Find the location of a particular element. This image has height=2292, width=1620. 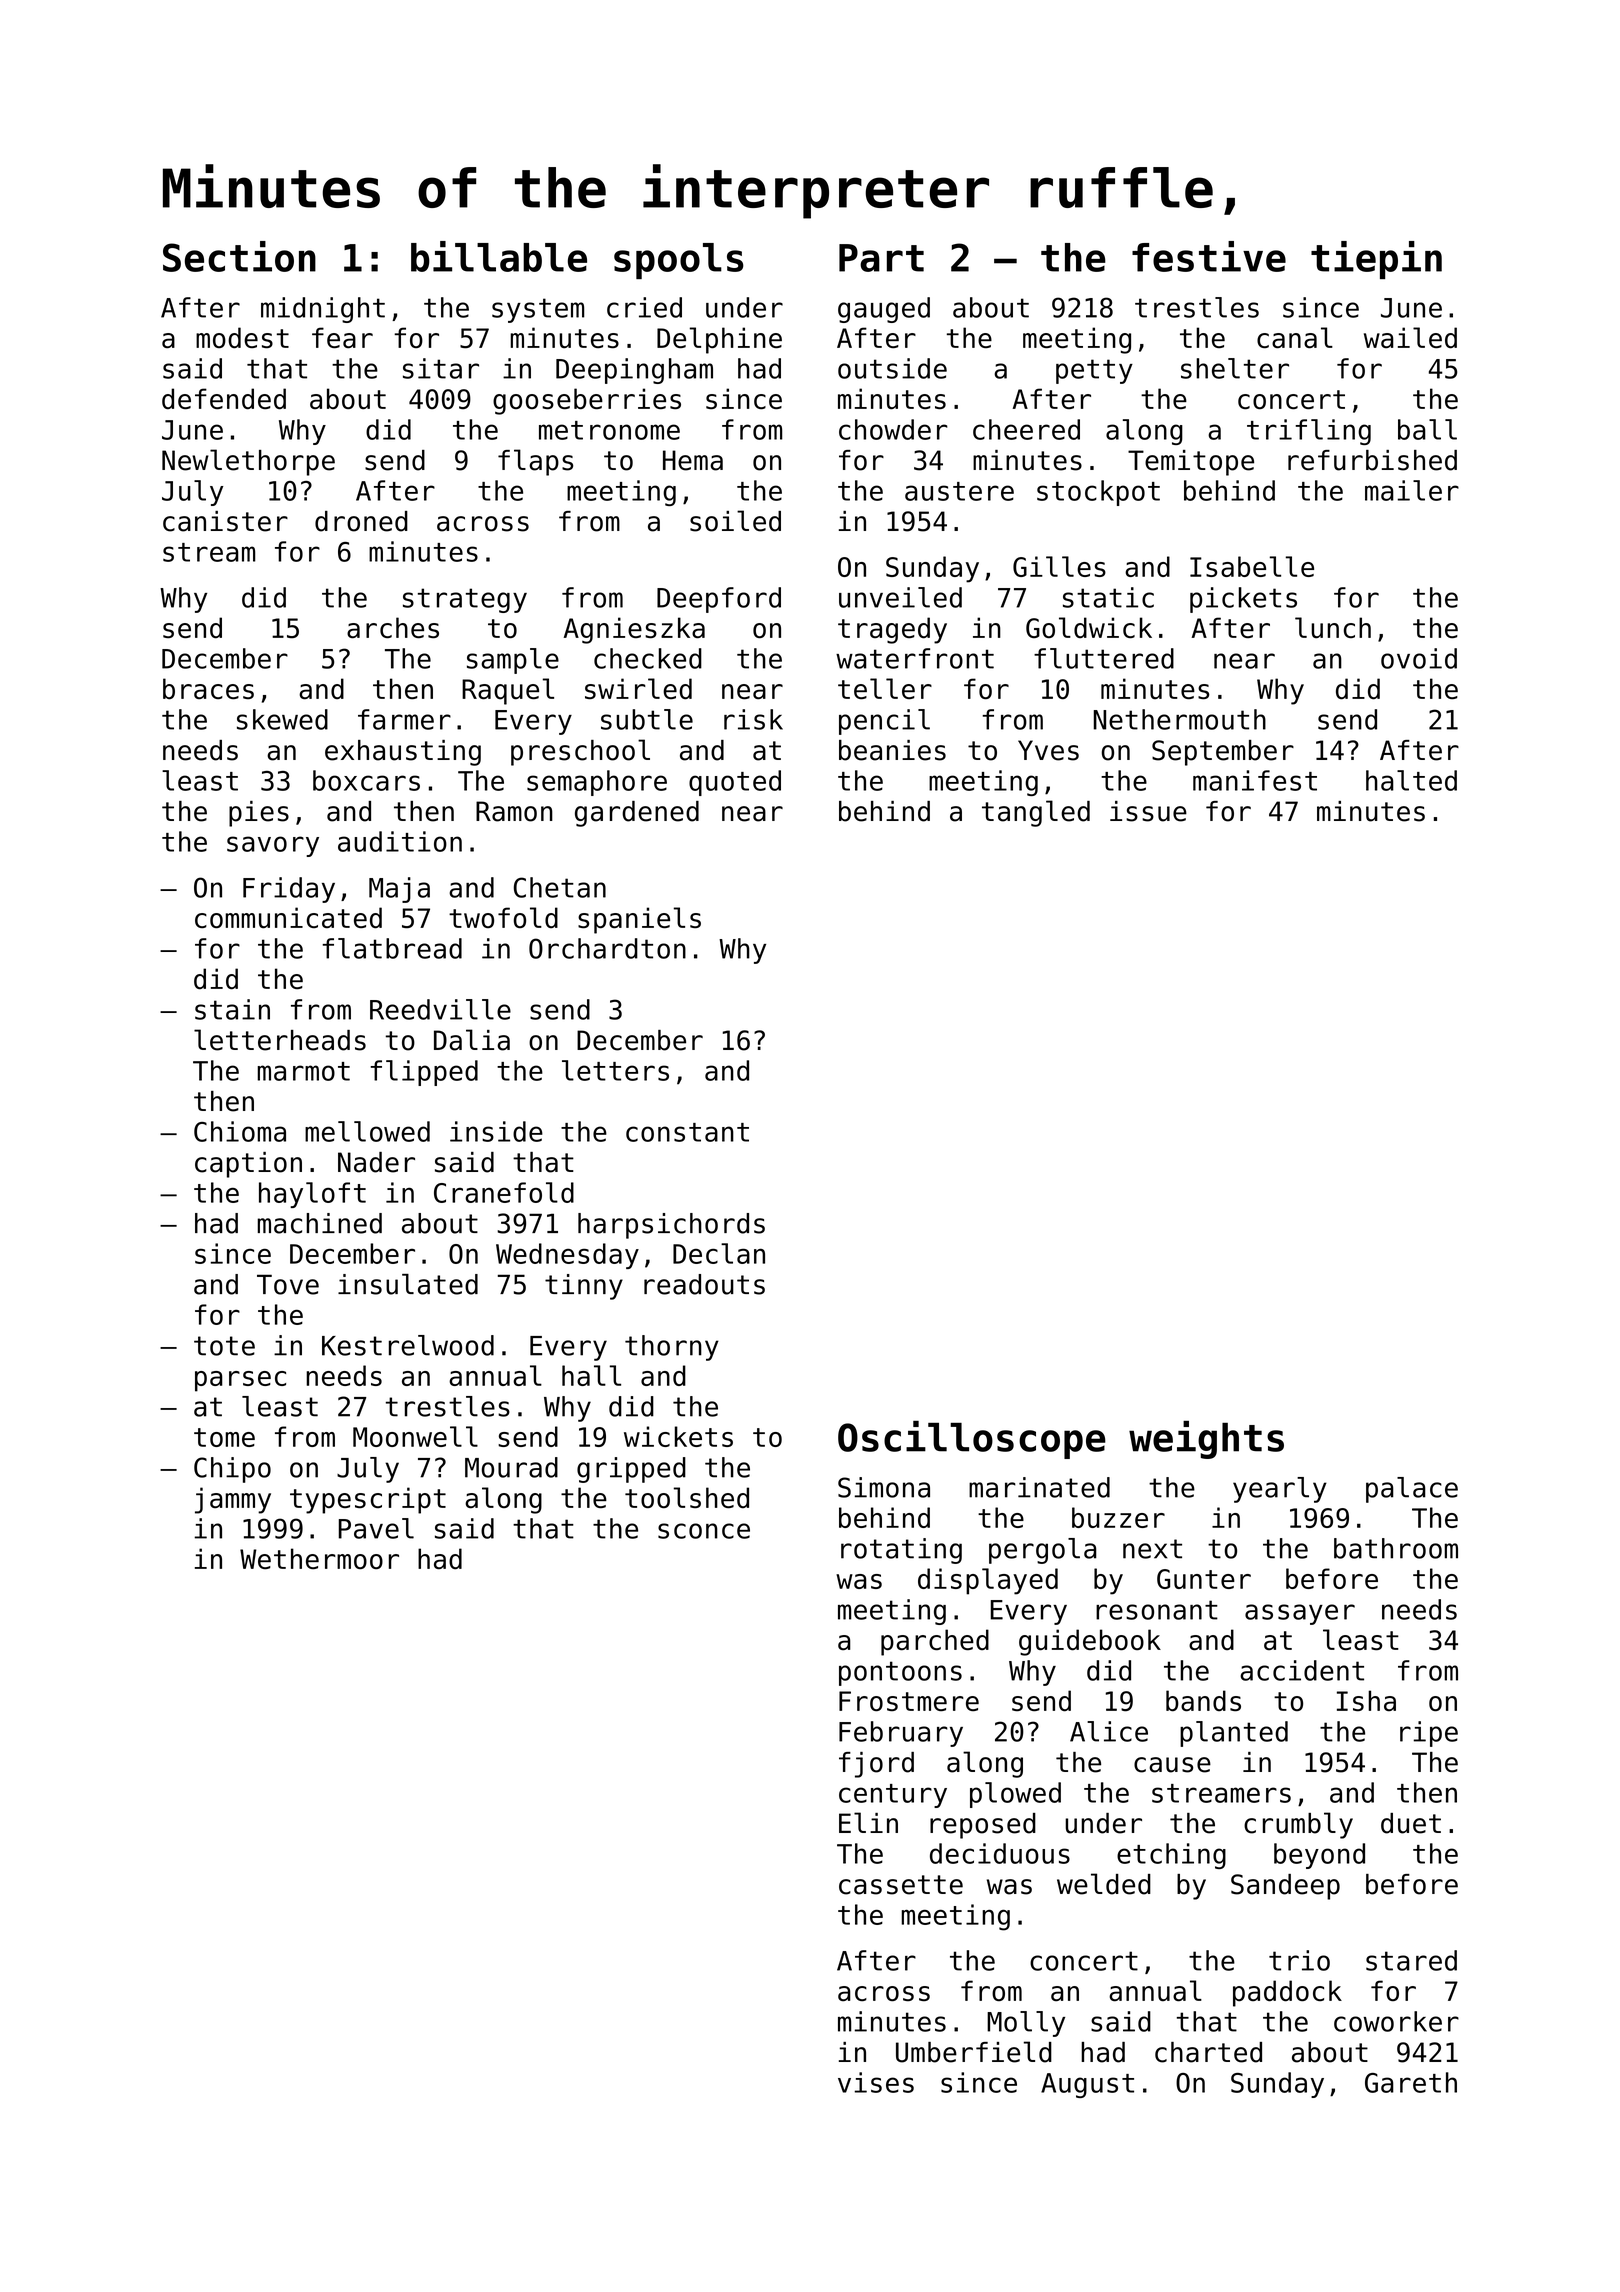

vises is located at coordinates (876, 2082).
